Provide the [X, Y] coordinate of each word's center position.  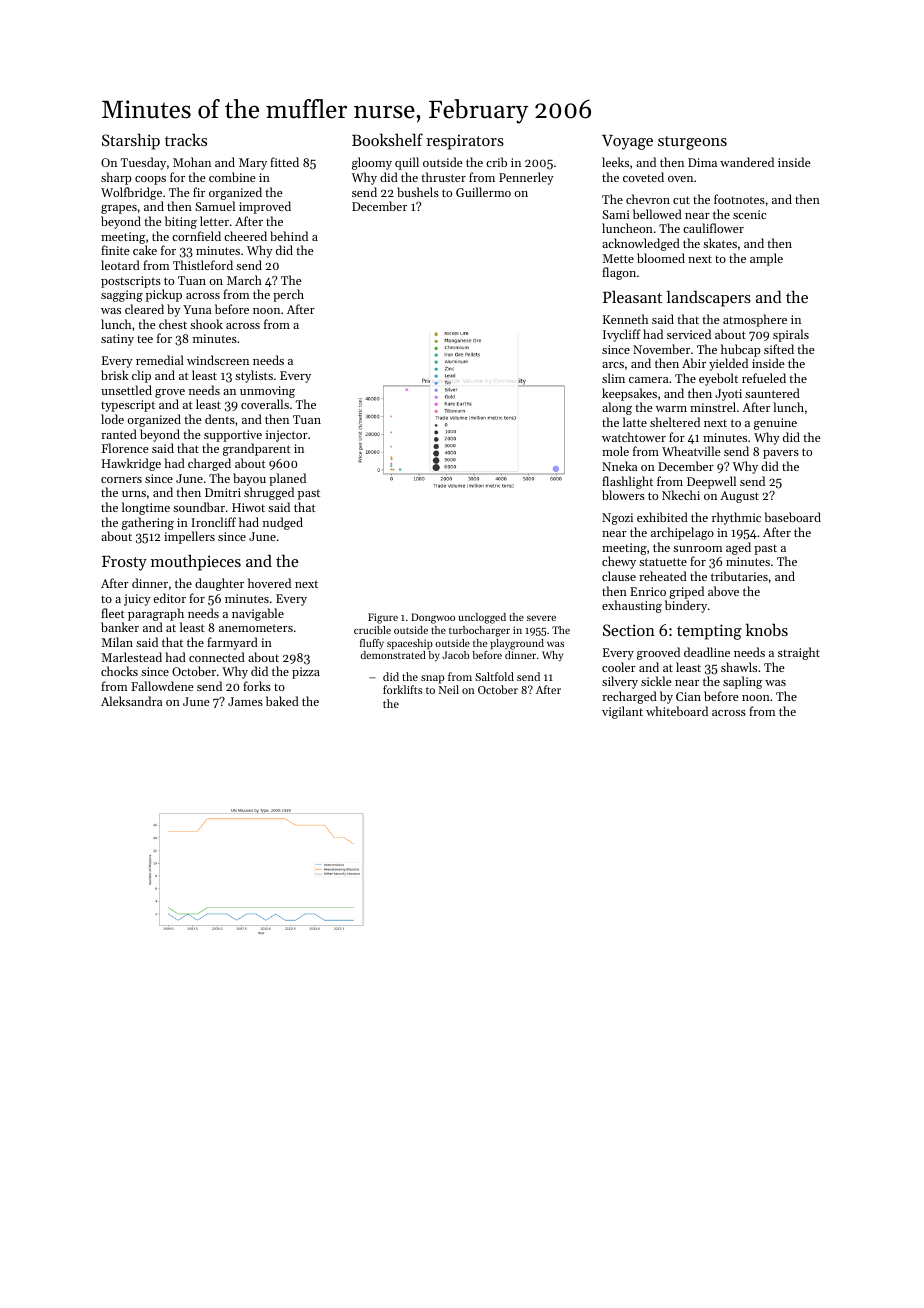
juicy [137, 600]
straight [799, 653]
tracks [186, 139]
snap [432, 679]
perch [288, 295]
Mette [618, 258]
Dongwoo [433, 618]
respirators [465, 142]
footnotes [739, 199]
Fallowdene [162, 686]
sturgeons [692, 143]
